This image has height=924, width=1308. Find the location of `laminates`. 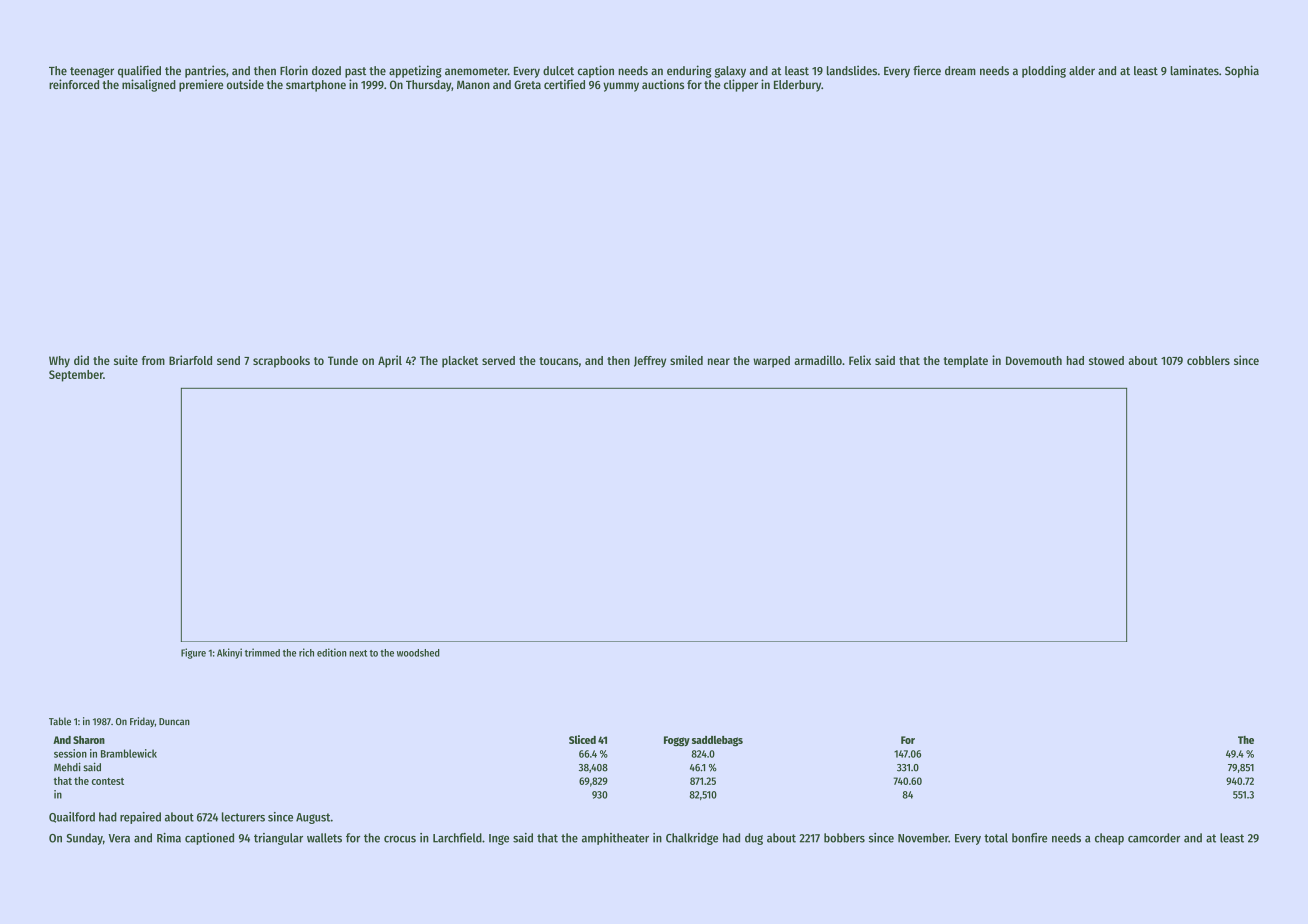

laminates is located at coordinates (1194, 70).
